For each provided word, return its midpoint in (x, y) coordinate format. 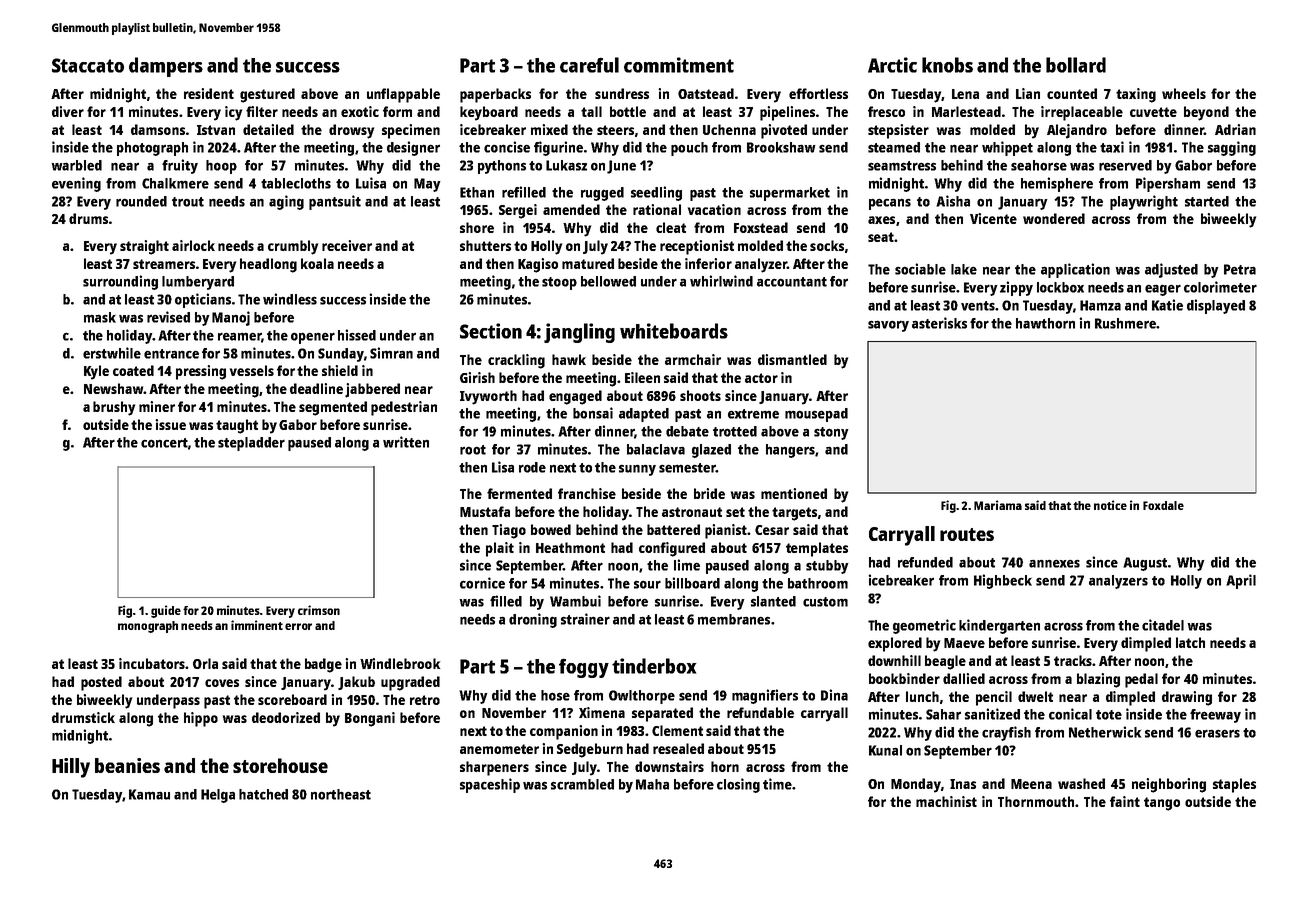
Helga (218, 796)
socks (827, 245)
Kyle (96, 372)
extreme (753, 414)
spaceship (490, 785)
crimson (319, 610)
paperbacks (495, 95)
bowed (551, 529)
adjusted (1171, 270)
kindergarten (999, 626)
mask (100, 317)
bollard (1076, 65)
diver (68, 111)
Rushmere (1125, 323)
